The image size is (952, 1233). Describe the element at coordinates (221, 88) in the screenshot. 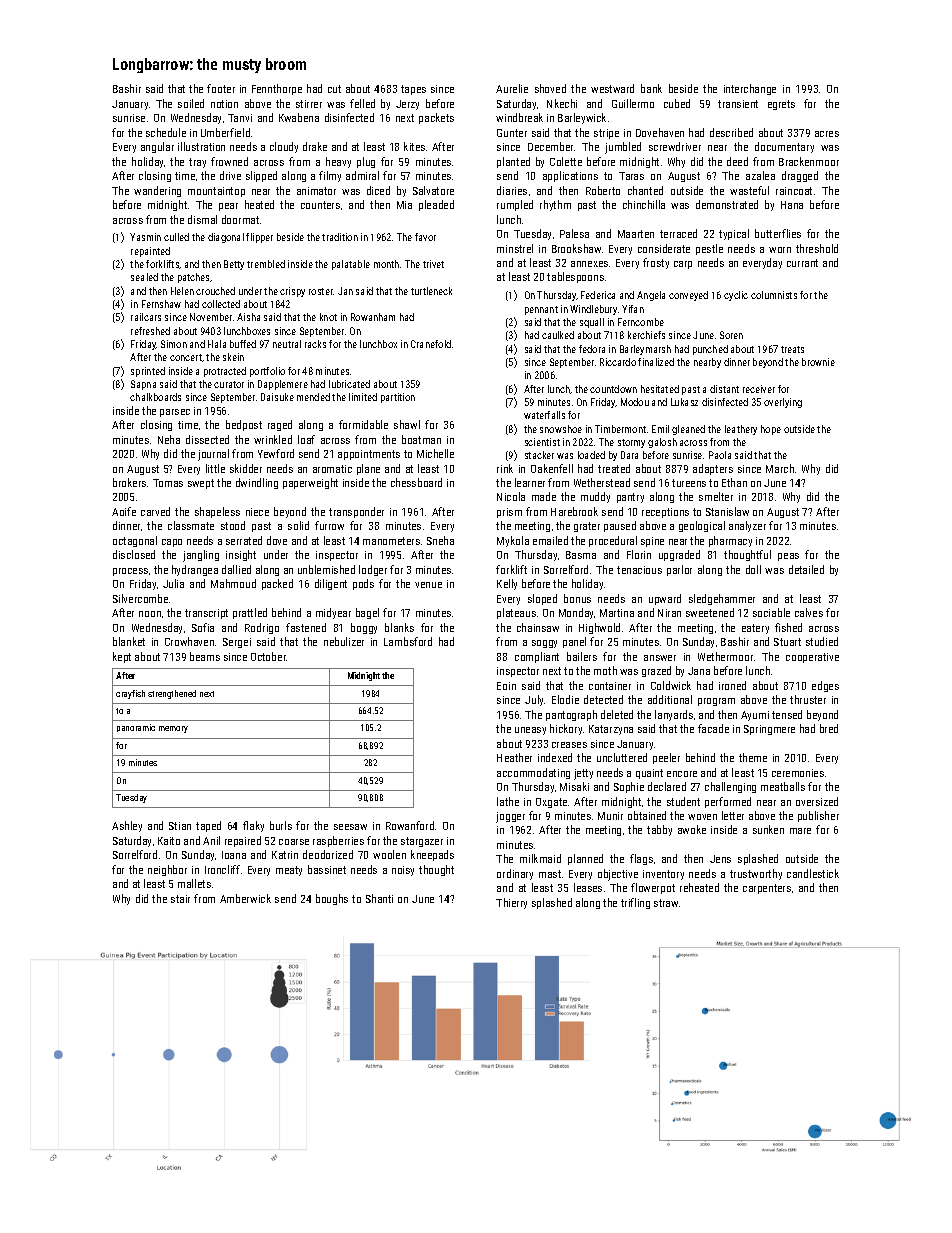

I see `footer` at that location.
